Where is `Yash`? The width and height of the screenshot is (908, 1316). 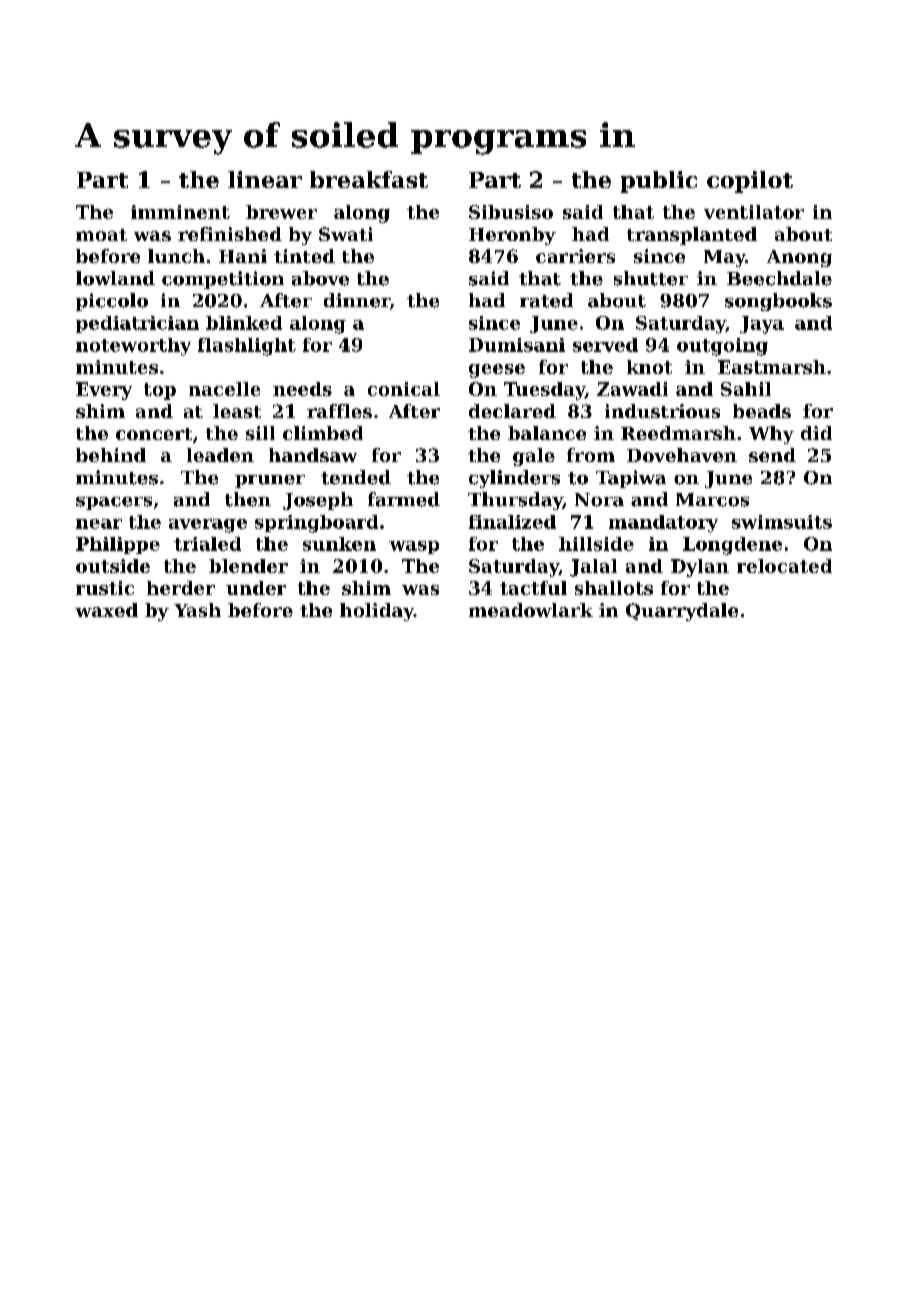 Yash is located at coordinates (197, 610).
